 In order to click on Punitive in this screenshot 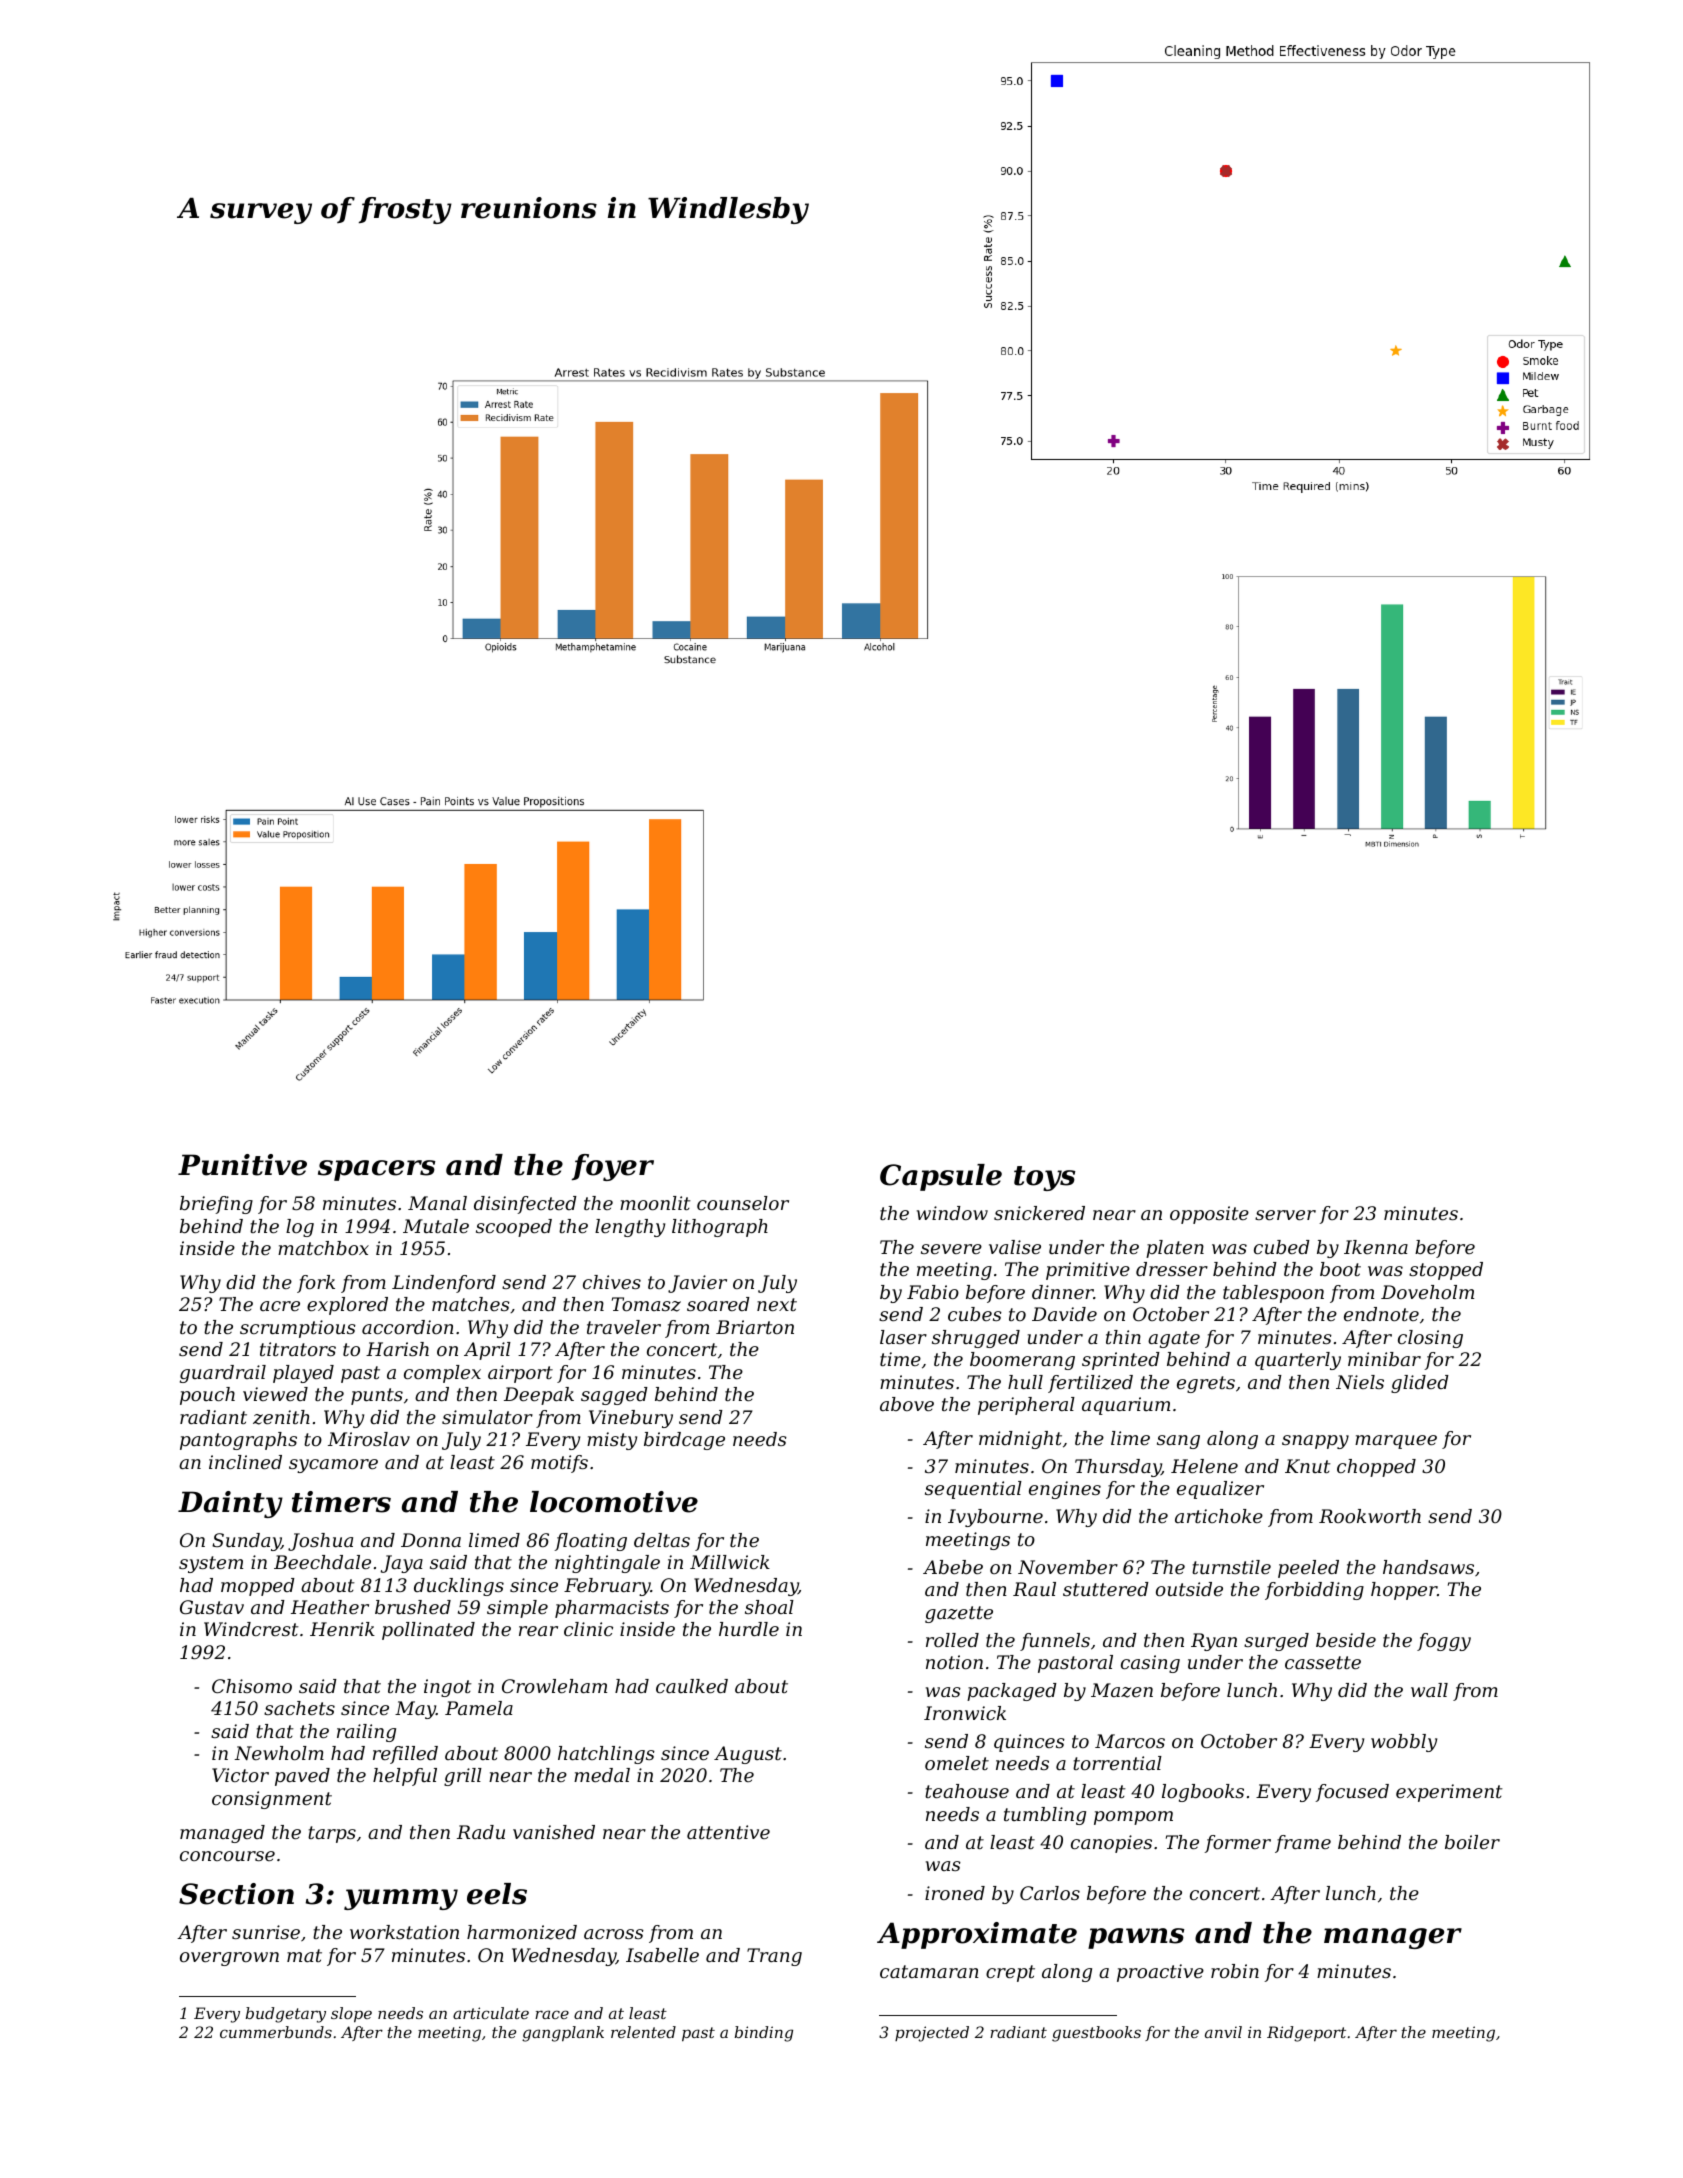, I will do `click(242, 1165)`.
